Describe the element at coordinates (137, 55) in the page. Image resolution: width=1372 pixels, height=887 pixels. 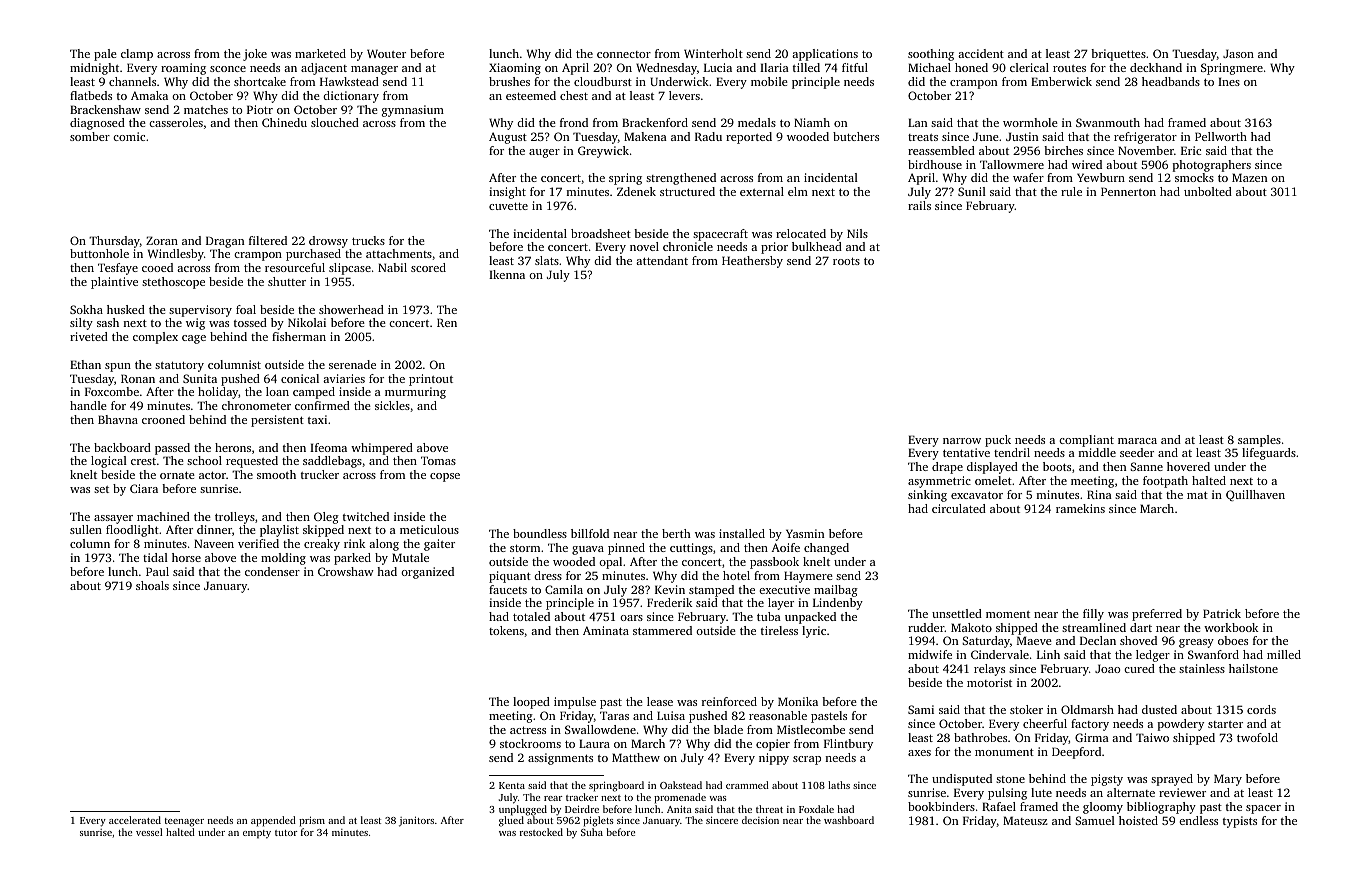
I see `clamp` at that location.
